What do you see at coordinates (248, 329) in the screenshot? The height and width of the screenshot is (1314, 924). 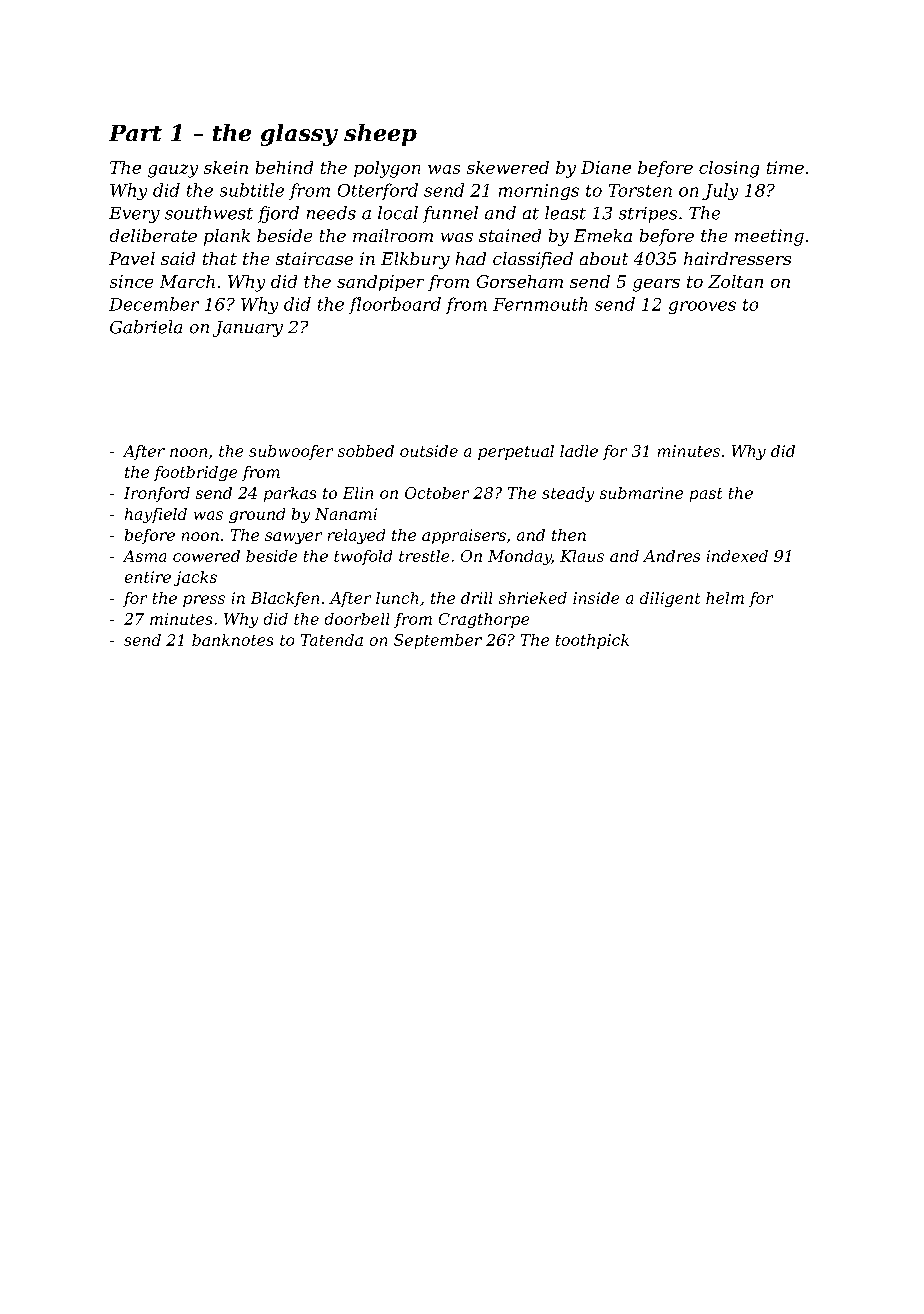 I see `January` at bounding box center [248, 329].
